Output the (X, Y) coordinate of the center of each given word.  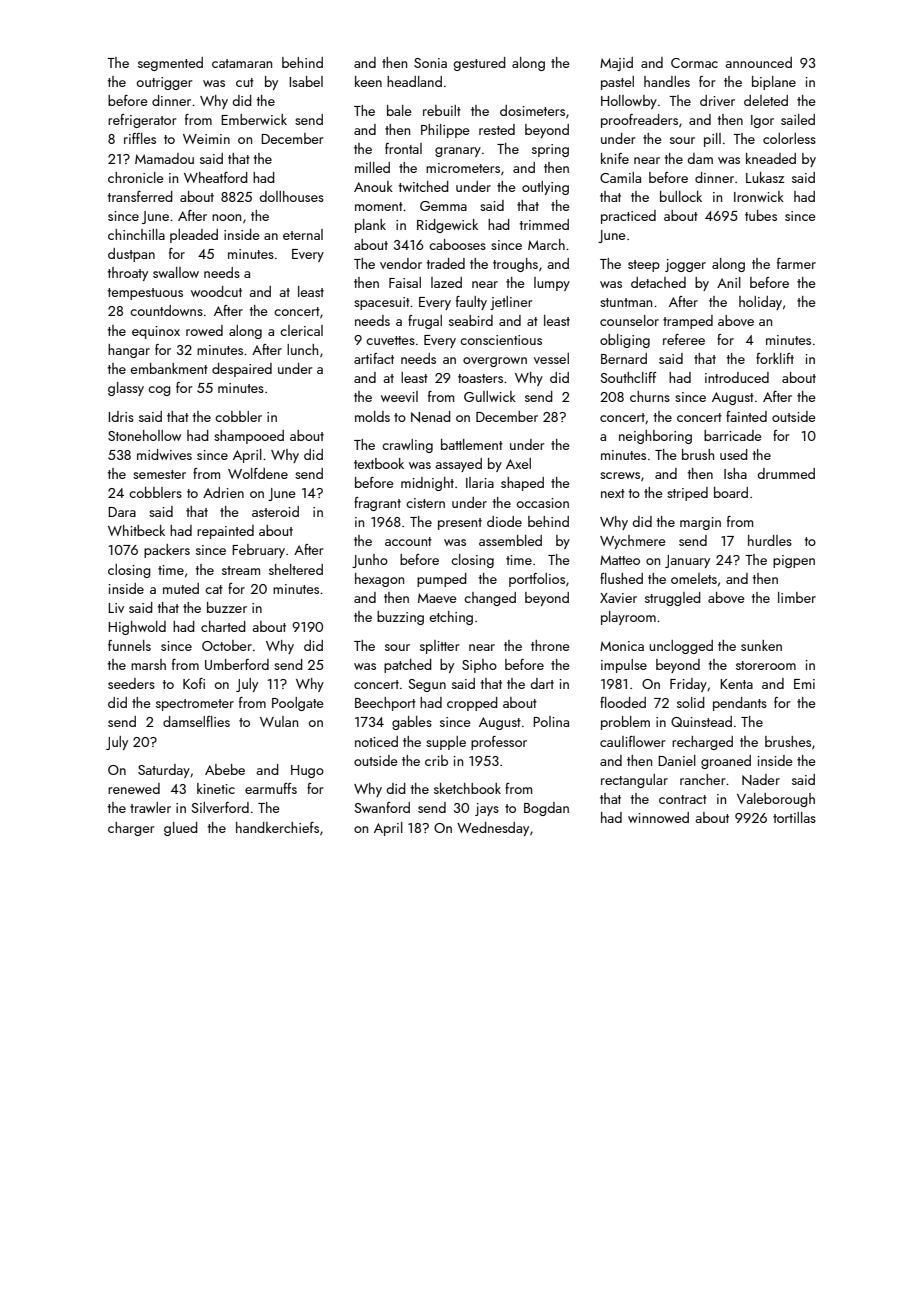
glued (181, 829)
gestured (479, 64)
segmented (170, 64)
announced (759, 62)
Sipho (479, 666)
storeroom (766, 665)
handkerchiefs (277, 827)
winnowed (658, 817)
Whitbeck (136, 530)
